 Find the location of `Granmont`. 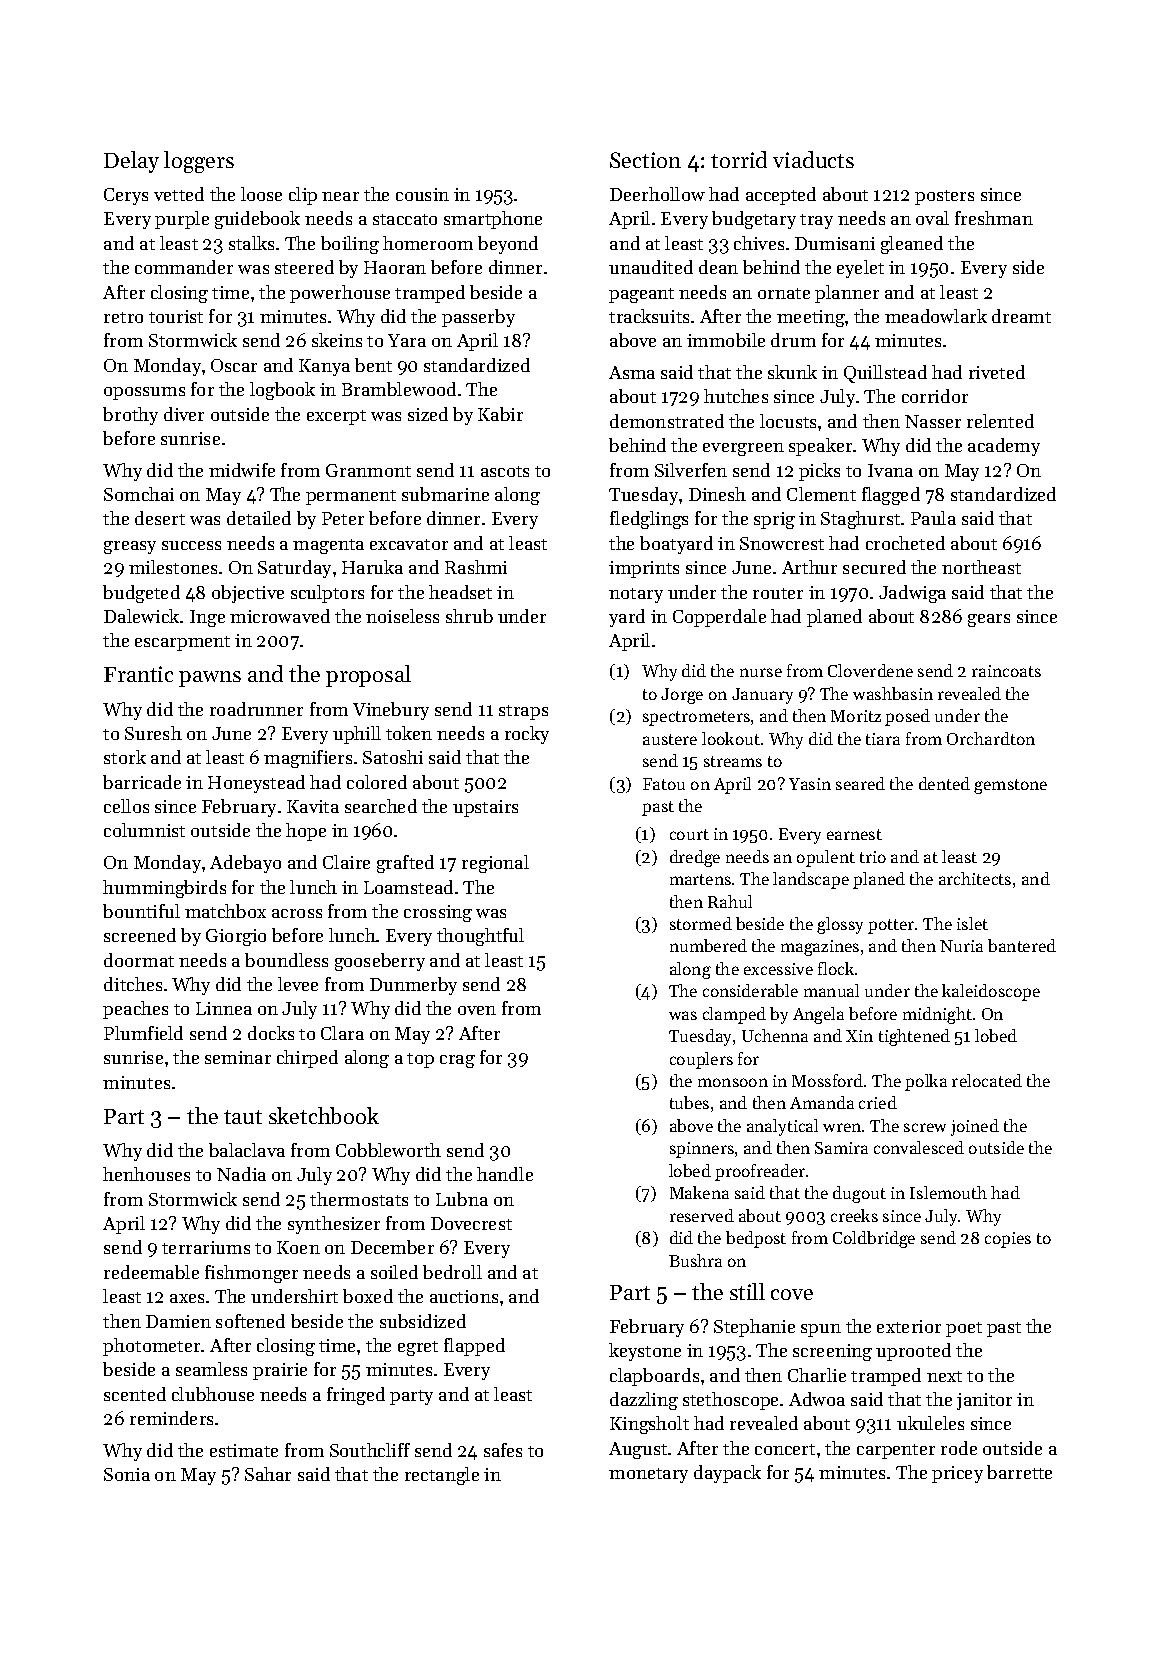

Granmont is located at coordinates (368, 470).
